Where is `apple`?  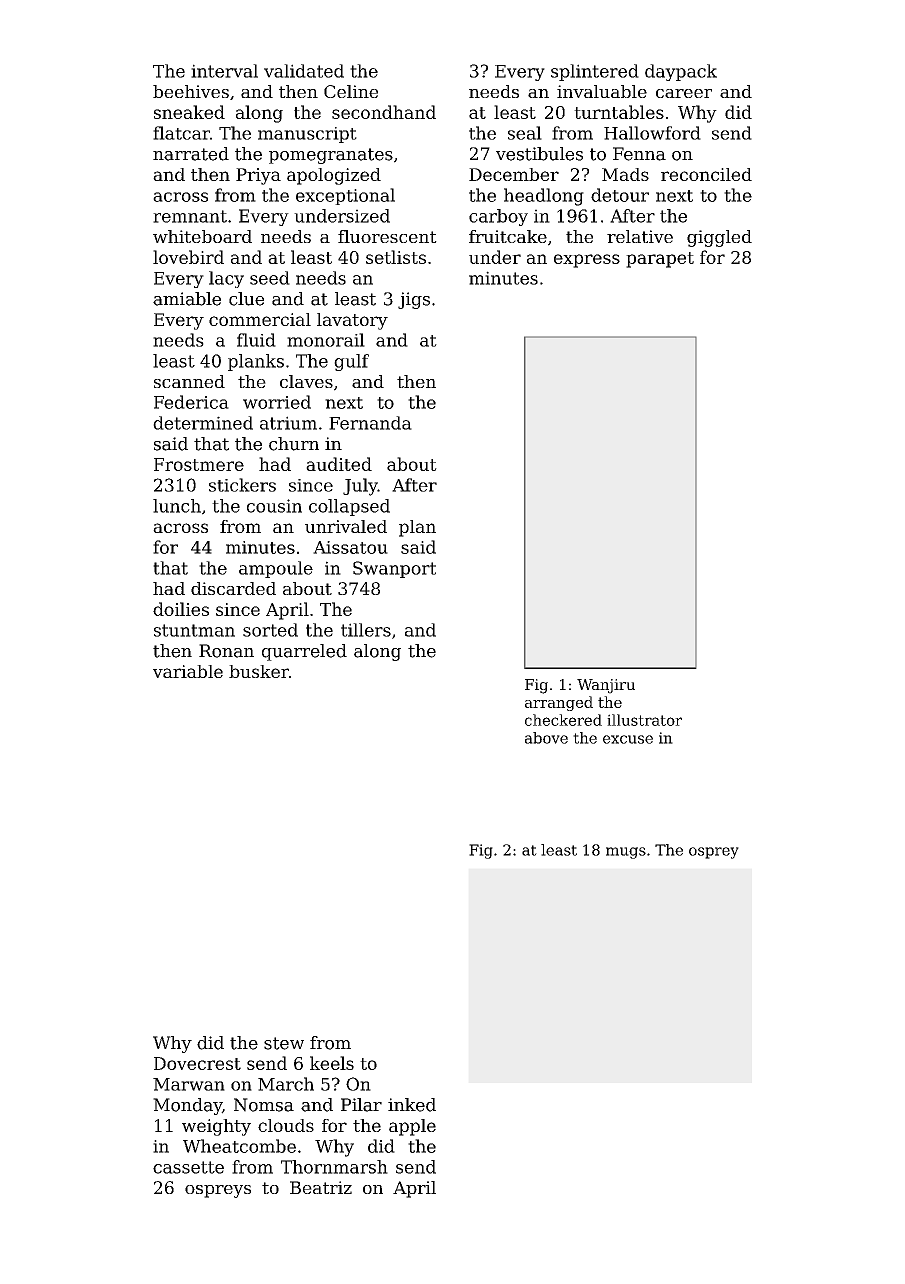
apple is located at coordinates (412, 1127).
